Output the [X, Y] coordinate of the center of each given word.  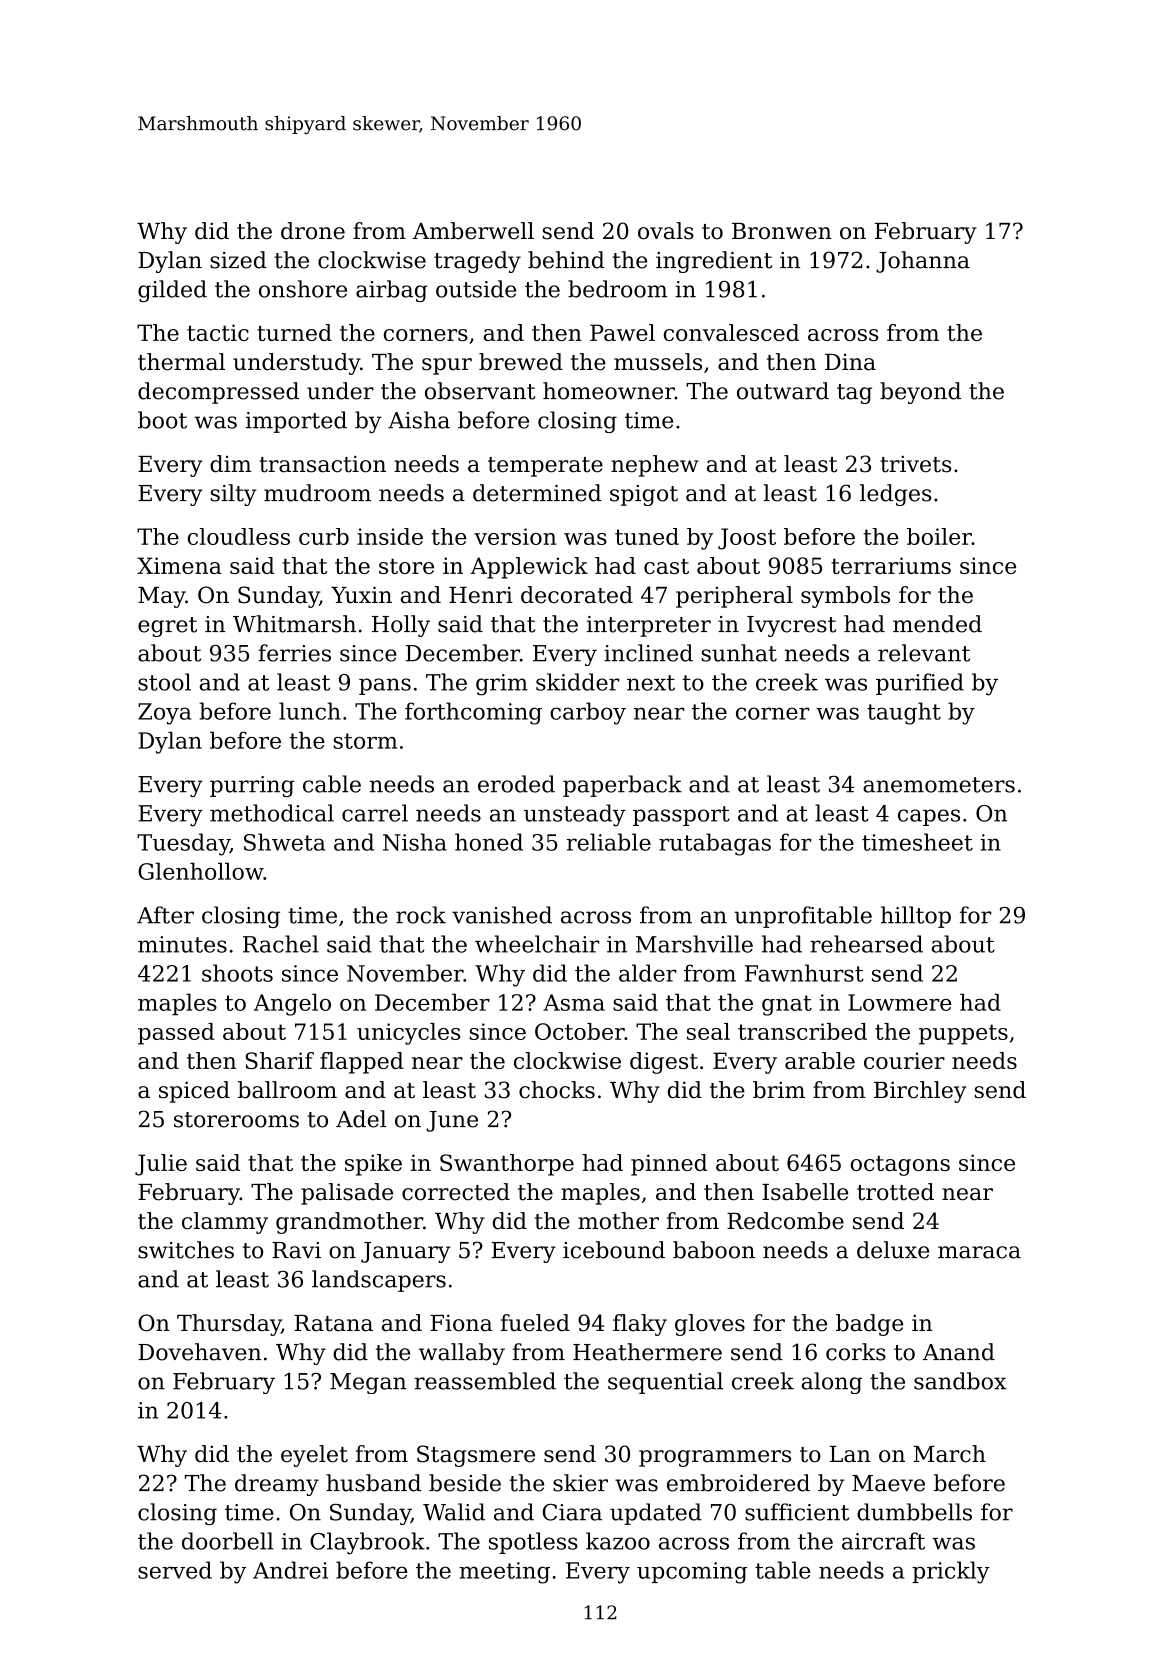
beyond [920, 393]
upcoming [692, 1573]
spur [447, 366]
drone [313, 231]
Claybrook [367, 1543]
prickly [951, 1572]
